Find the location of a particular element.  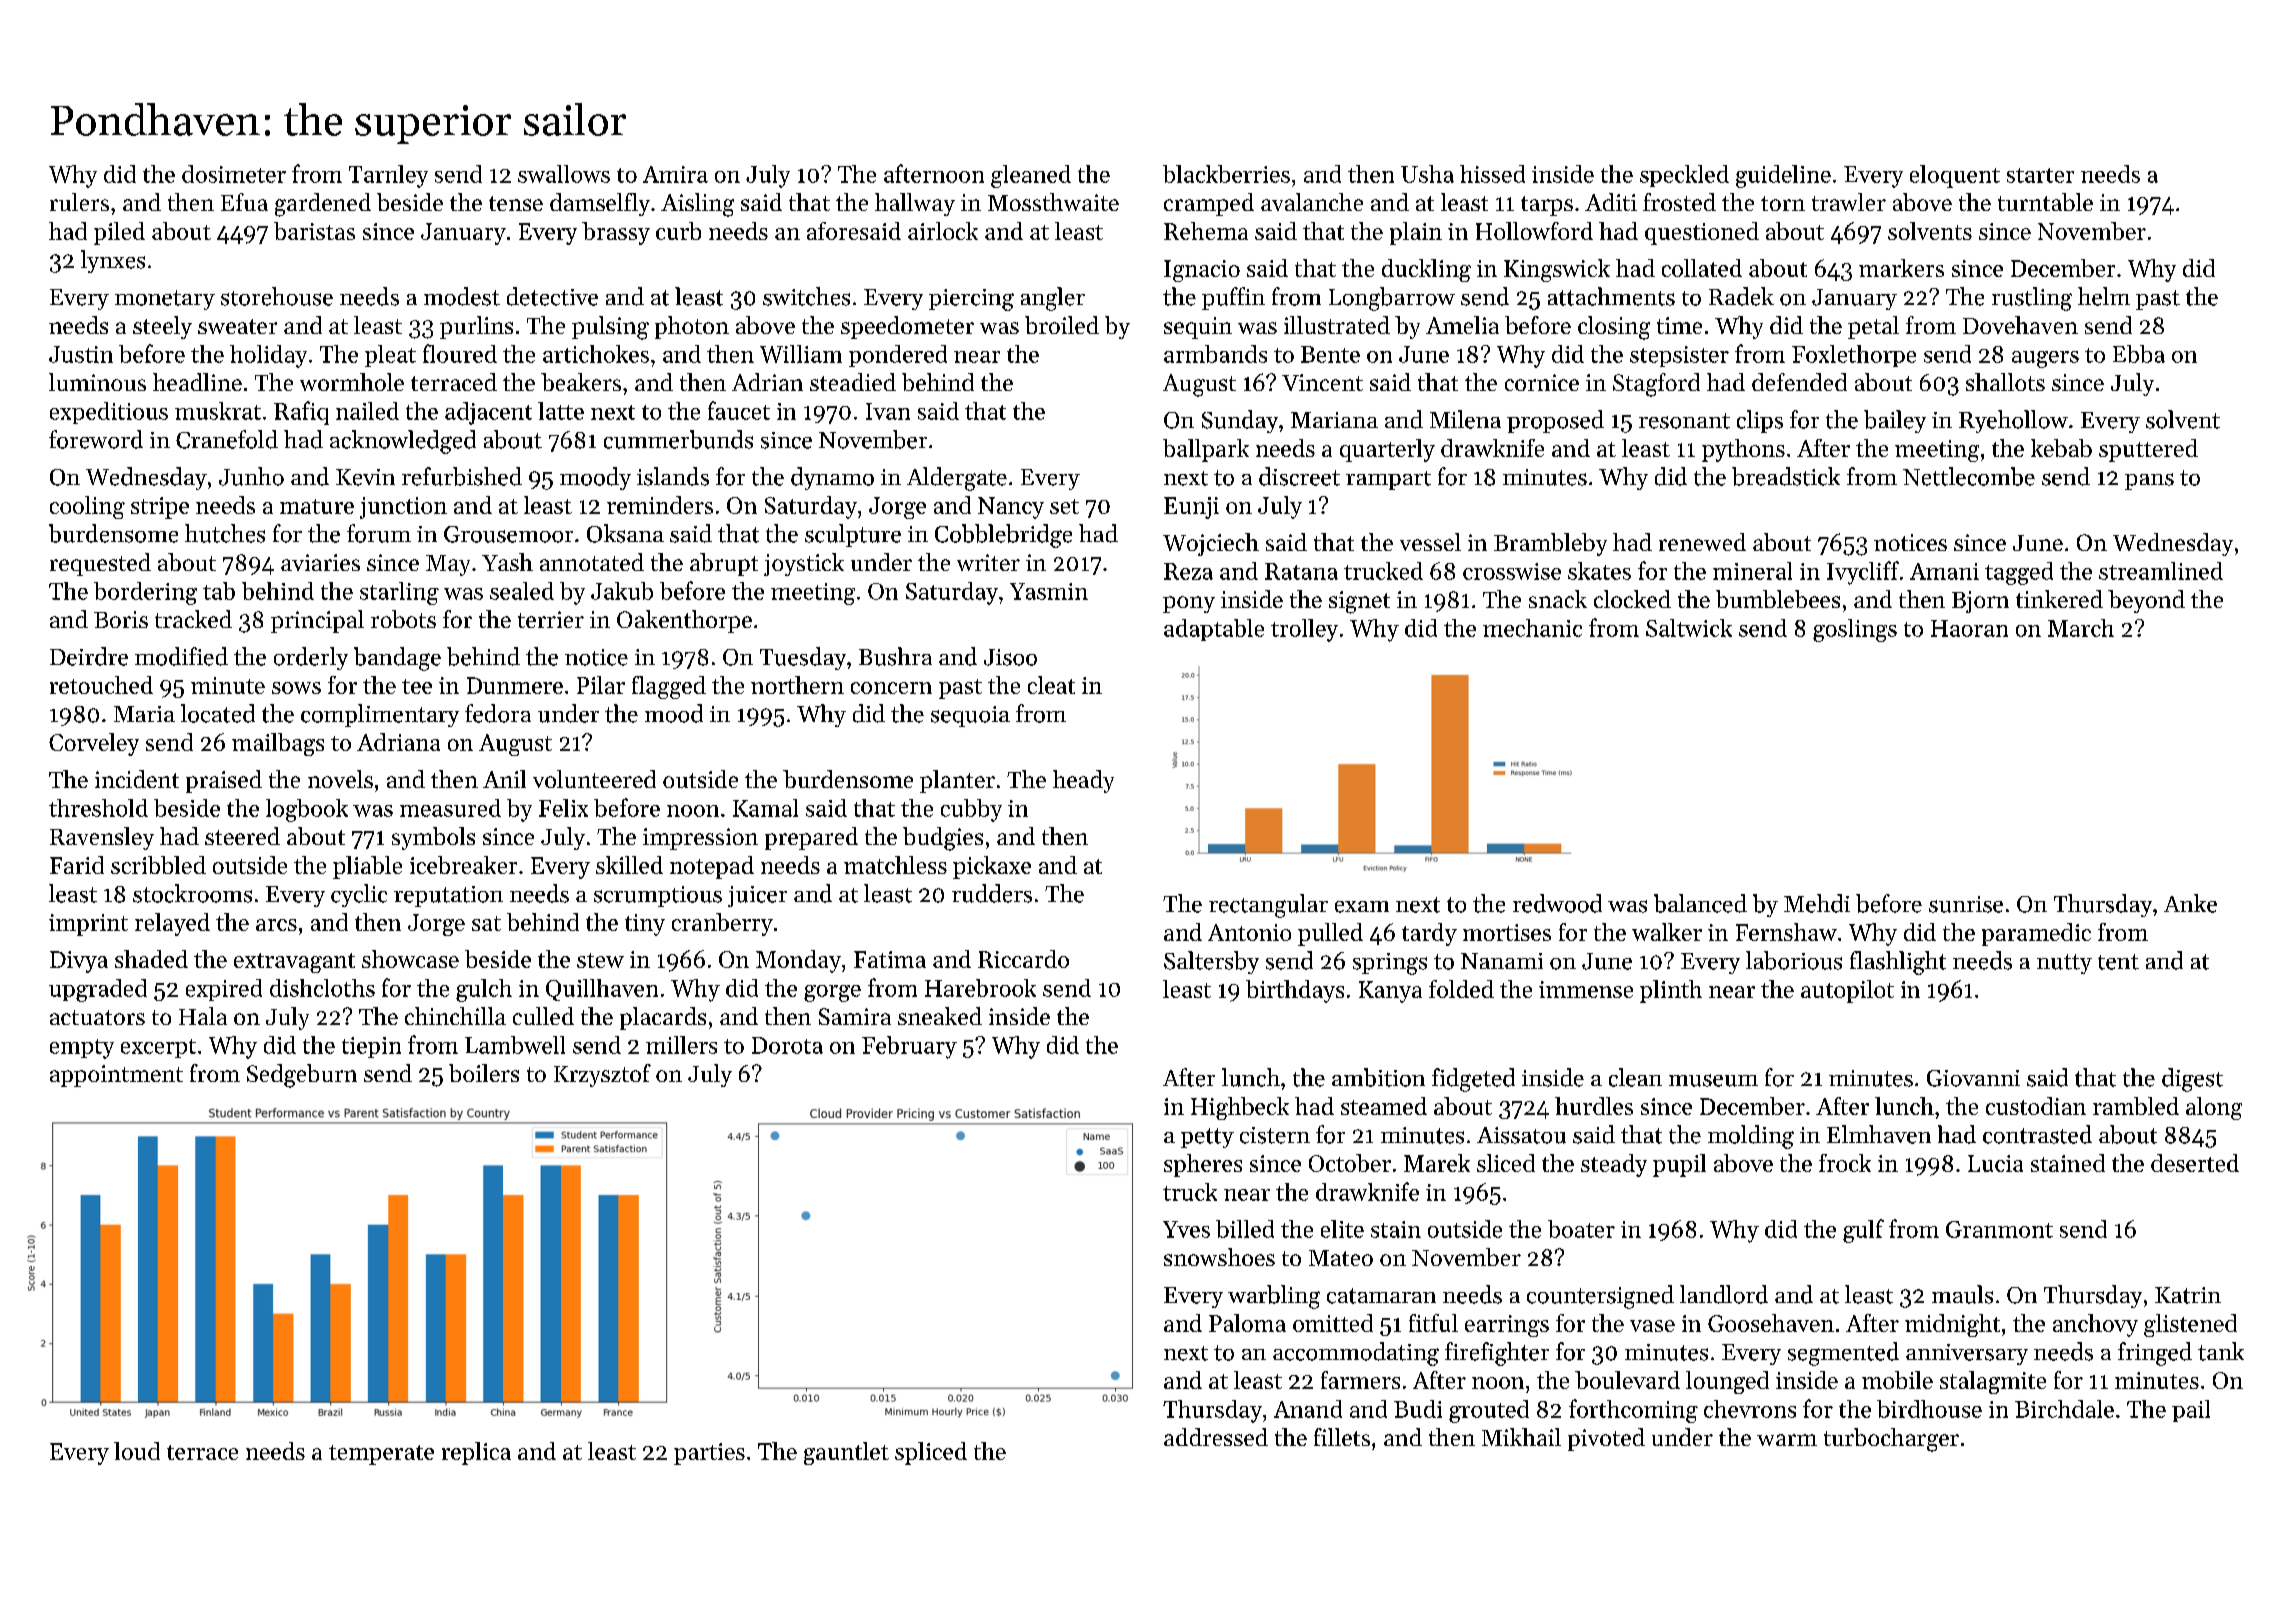

guideline is located at coordinates (1783, 176).
